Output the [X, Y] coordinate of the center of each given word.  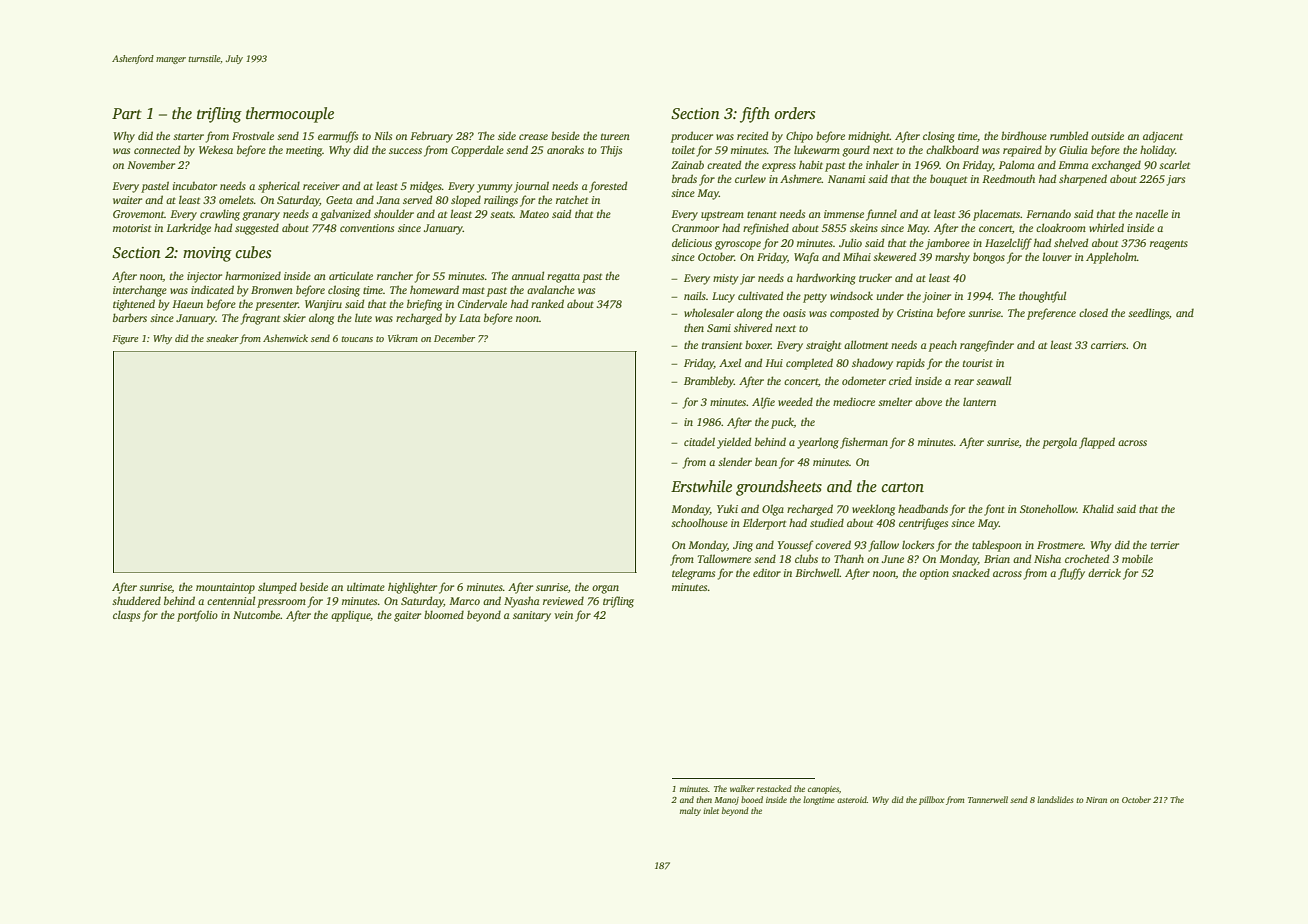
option [934, 574]
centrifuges [923, 524]
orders [794, 113]
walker [742, 788]
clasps [126, 616]
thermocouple [290, 115]
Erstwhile [701, 486]
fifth [755, 115]
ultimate [366, 587]
